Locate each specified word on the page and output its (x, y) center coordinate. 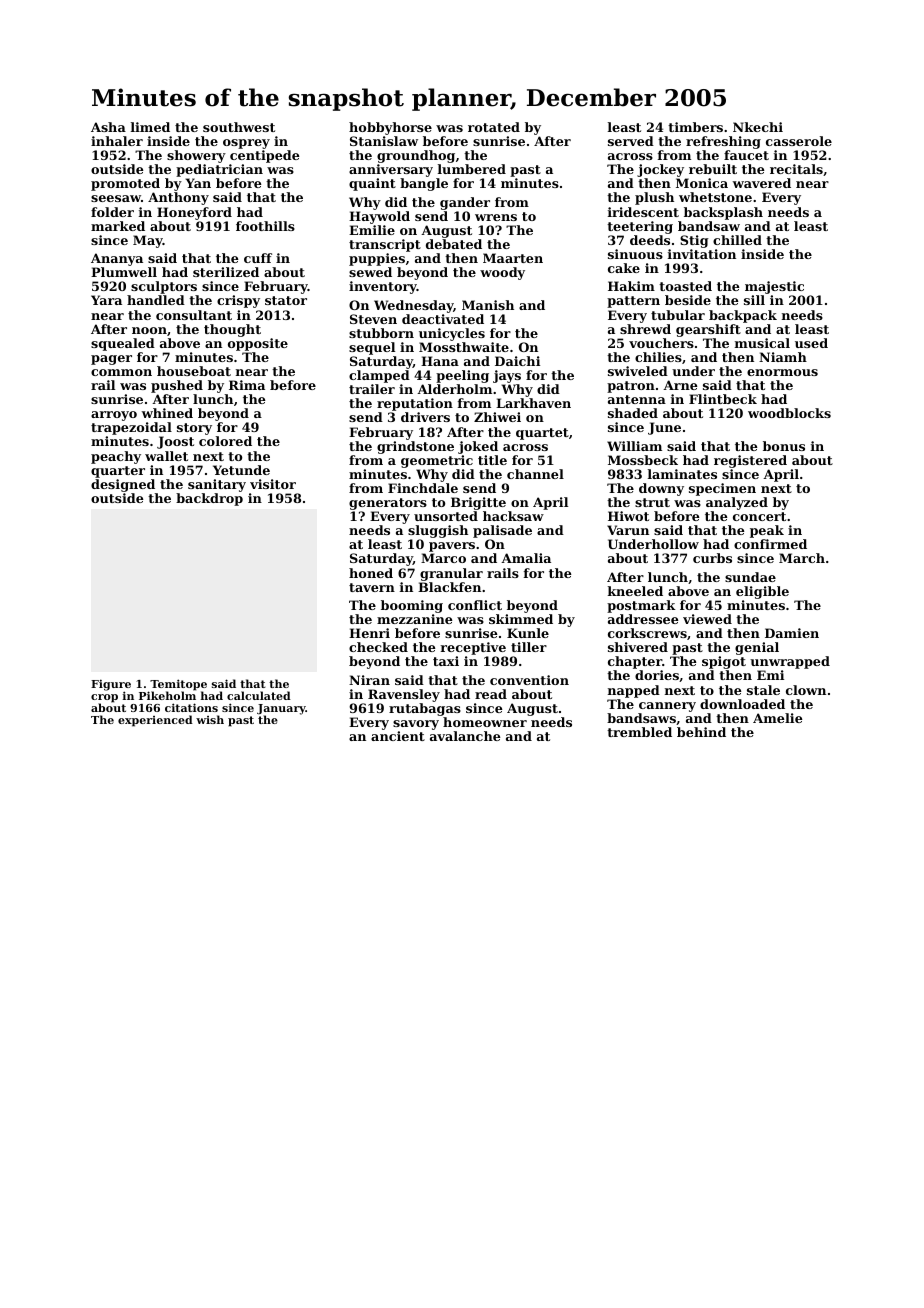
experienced (155, 721)
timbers (695, 127)
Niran (369, 680)
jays (507, 376)
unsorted (446, 516)
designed (123, 485)
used (811, 343)
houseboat (194, 371)
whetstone (715, 197)
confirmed (770, 544)
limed (150, 127)
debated (454, 244)
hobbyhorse (390, 128)
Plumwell (124, 272)
